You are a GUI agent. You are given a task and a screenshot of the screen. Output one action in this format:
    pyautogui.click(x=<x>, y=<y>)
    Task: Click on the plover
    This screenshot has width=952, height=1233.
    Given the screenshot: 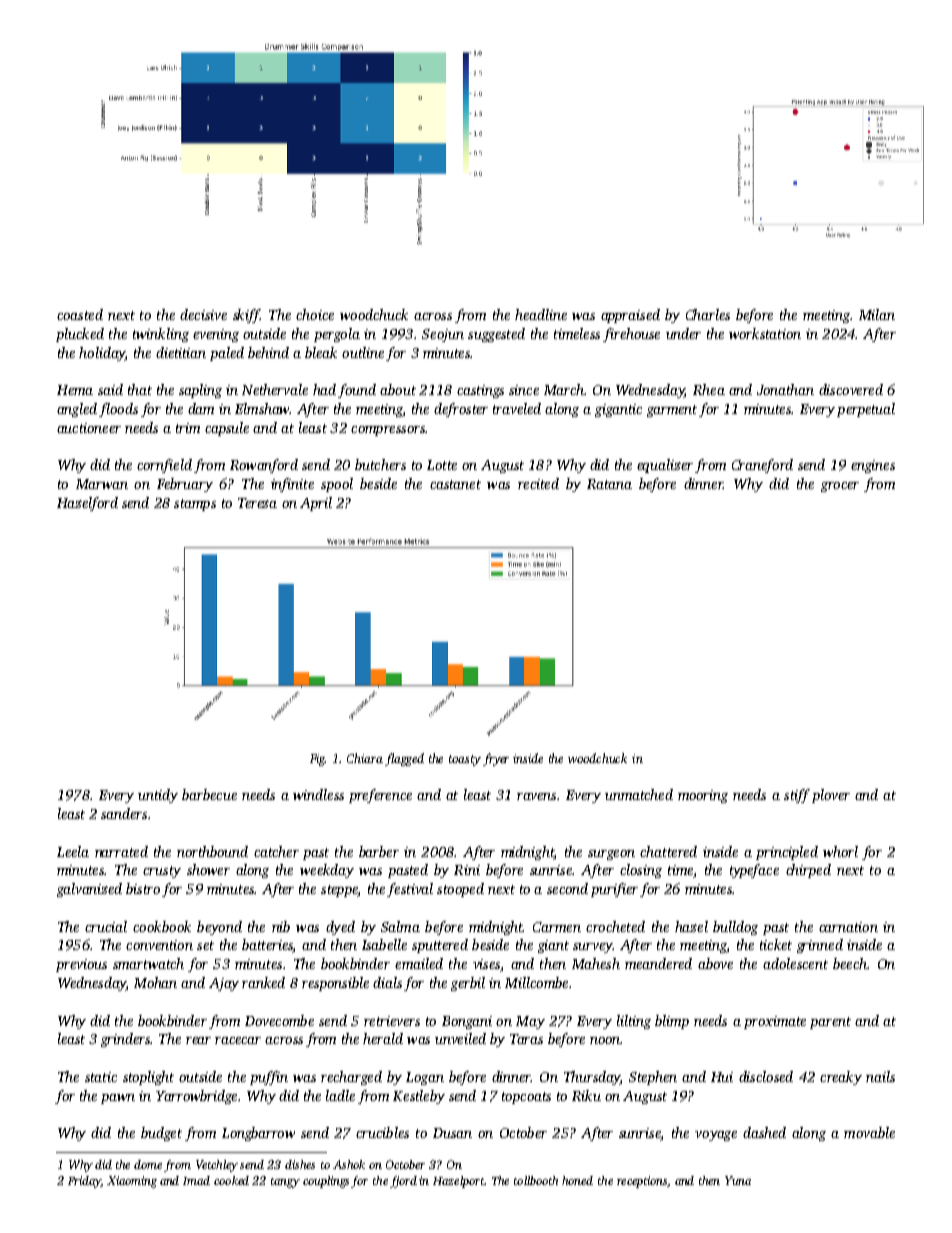 What is the action you would take?
    pyautogui.click(x=831, y=796)
